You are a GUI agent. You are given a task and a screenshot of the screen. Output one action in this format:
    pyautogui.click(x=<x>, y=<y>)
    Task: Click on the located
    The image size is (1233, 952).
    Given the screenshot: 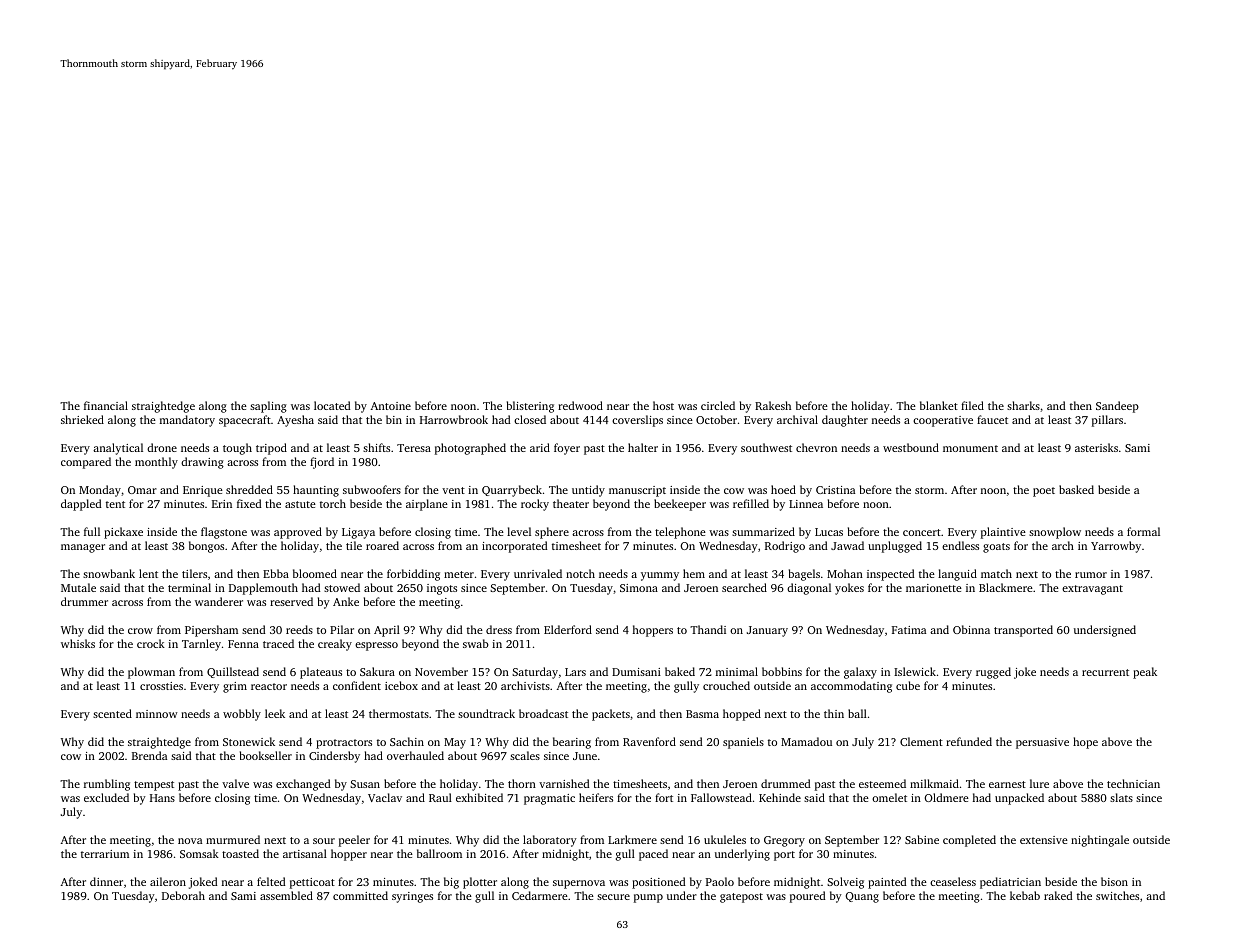 What is the action you would take?
    pyautogui.click(x=332, y=405)
